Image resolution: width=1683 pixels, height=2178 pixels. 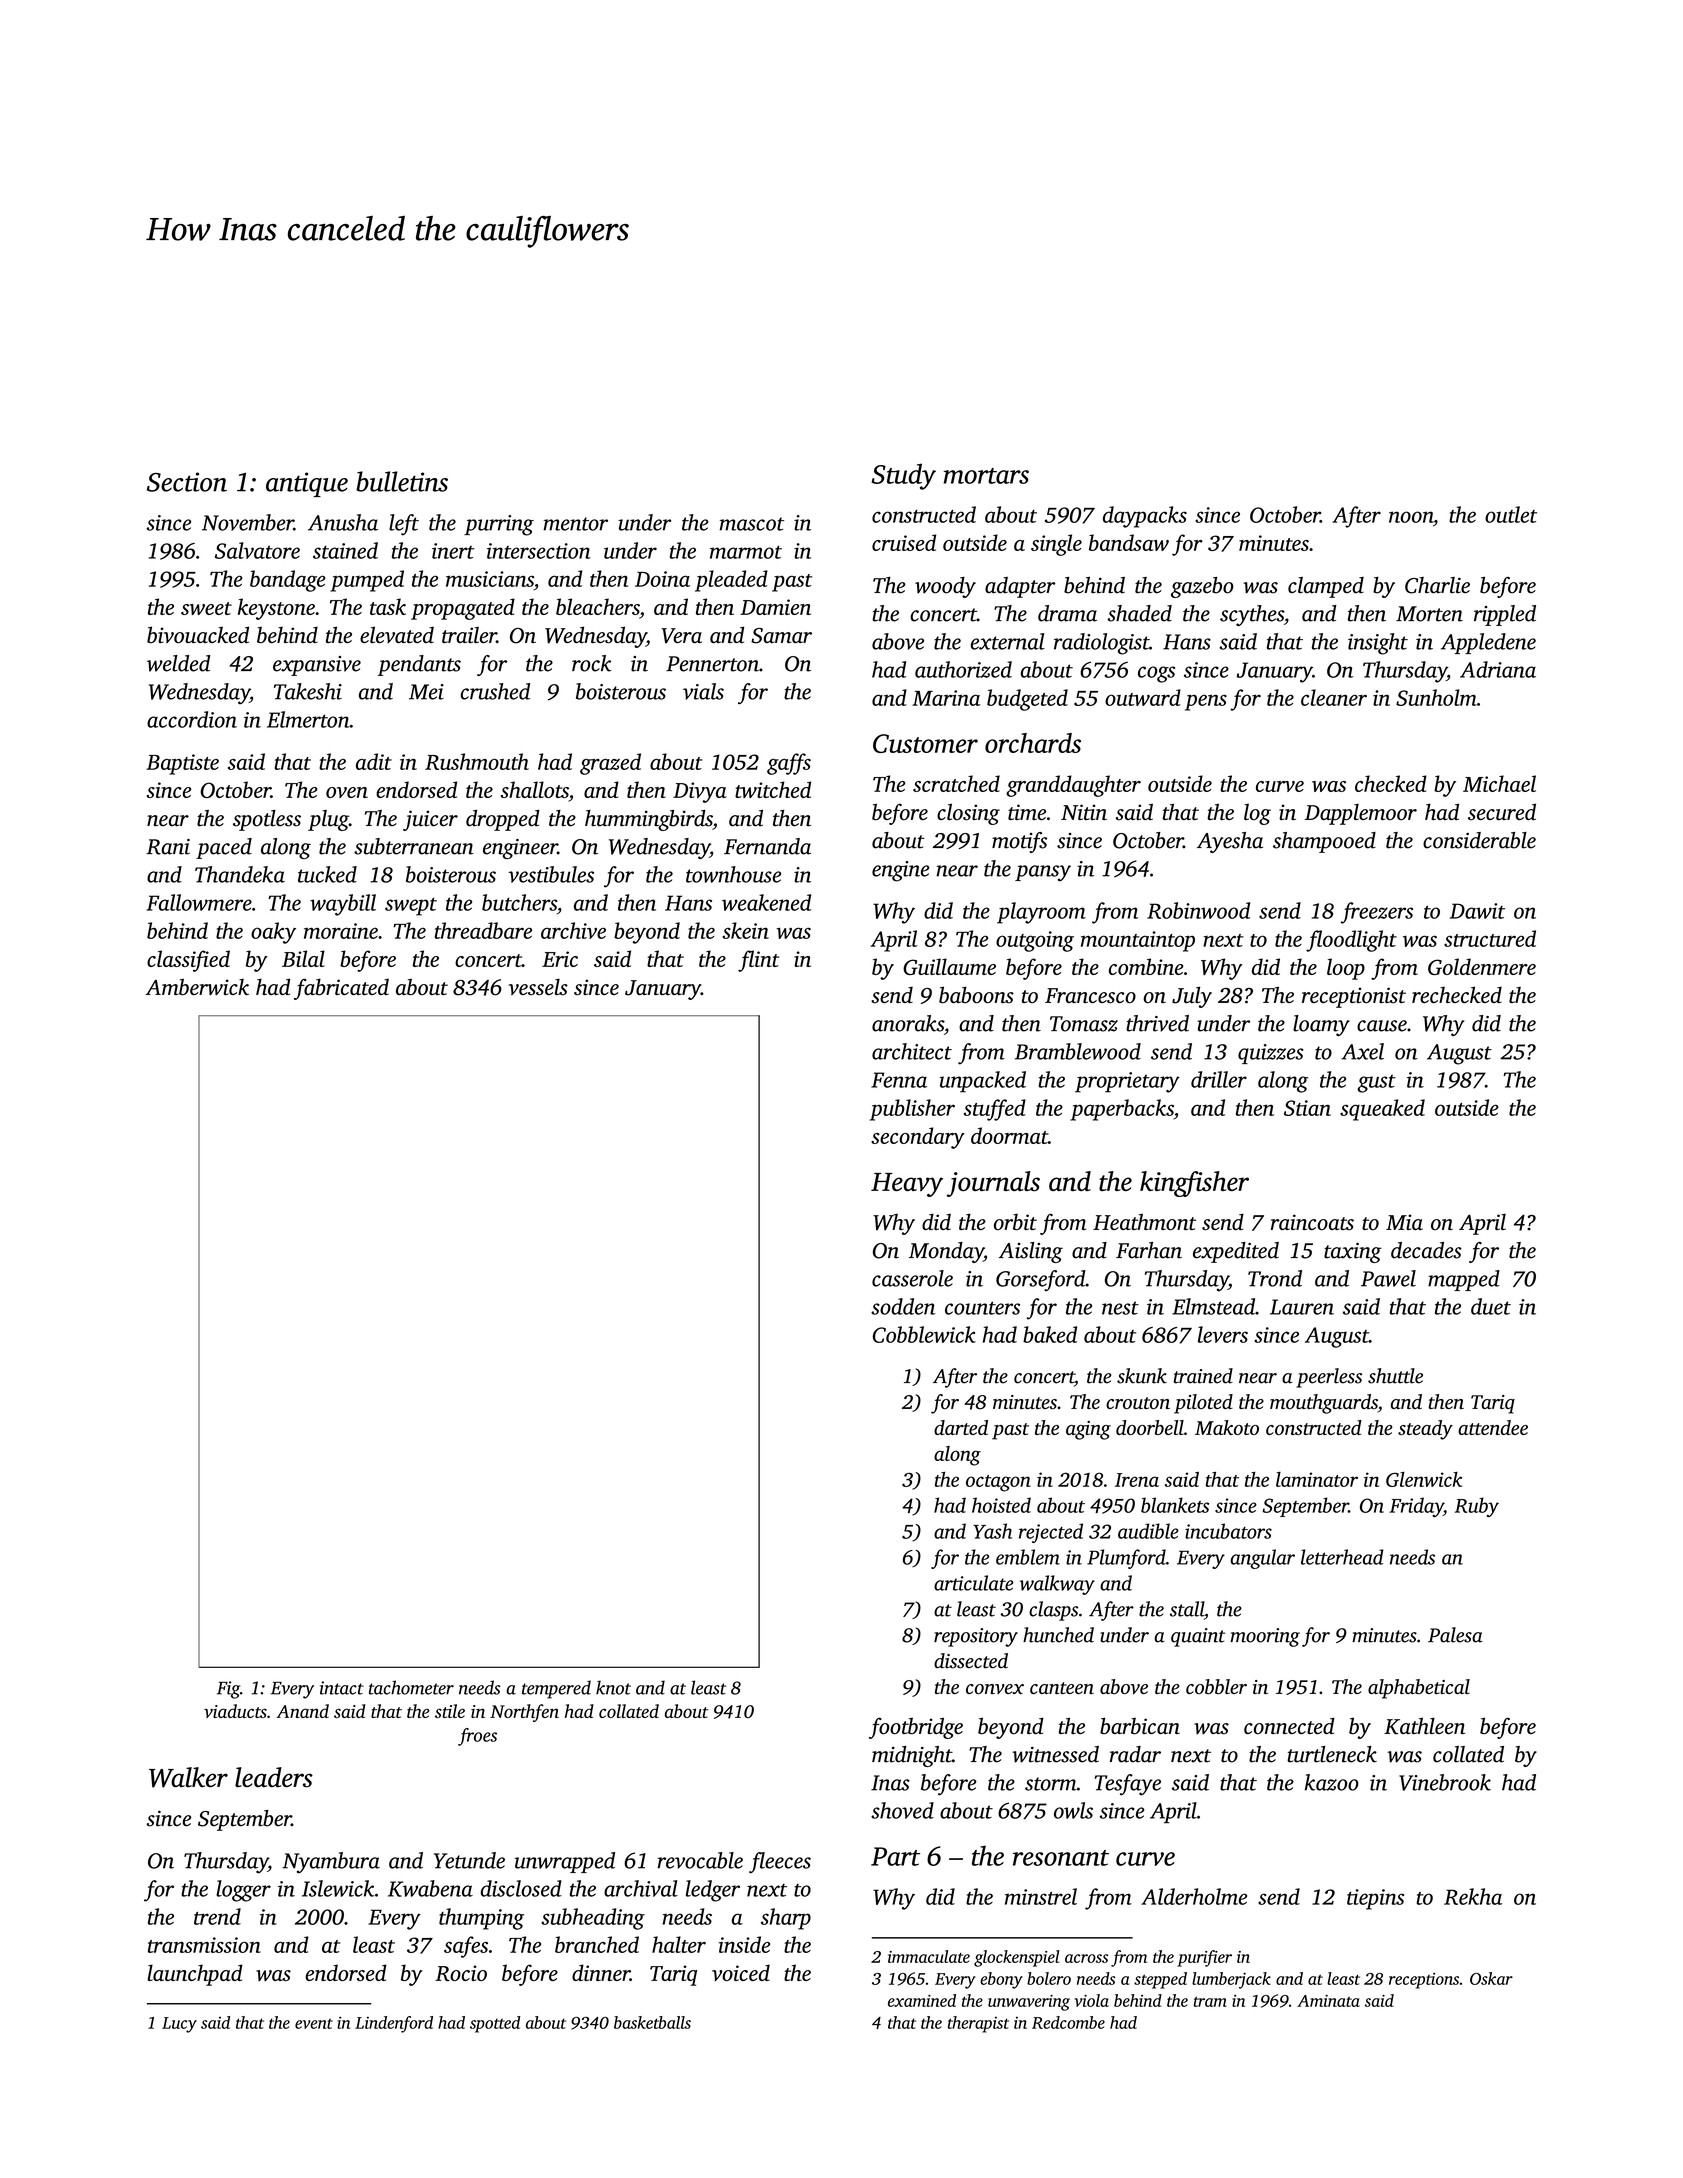 I want to click on Fig, so click(x=228, y=1690).
